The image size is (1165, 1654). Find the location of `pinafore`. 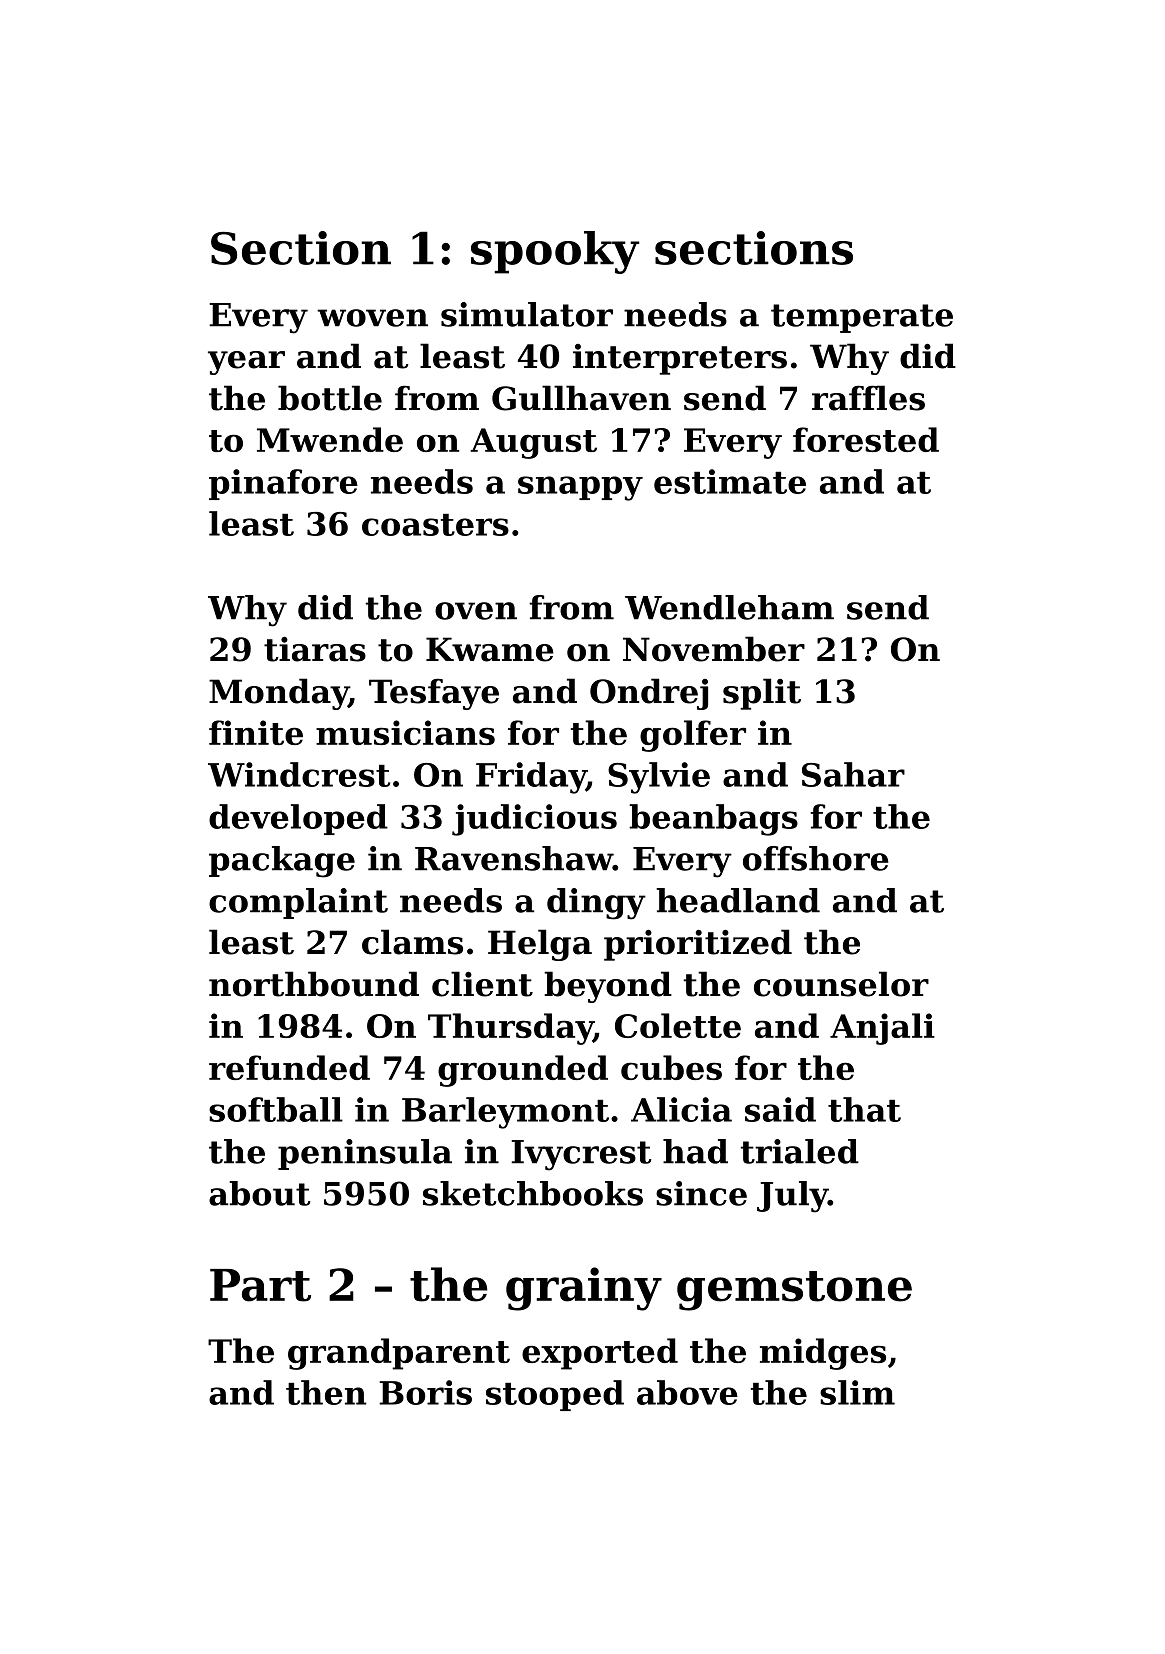

pinafore is located at coordinates (283, 484).
